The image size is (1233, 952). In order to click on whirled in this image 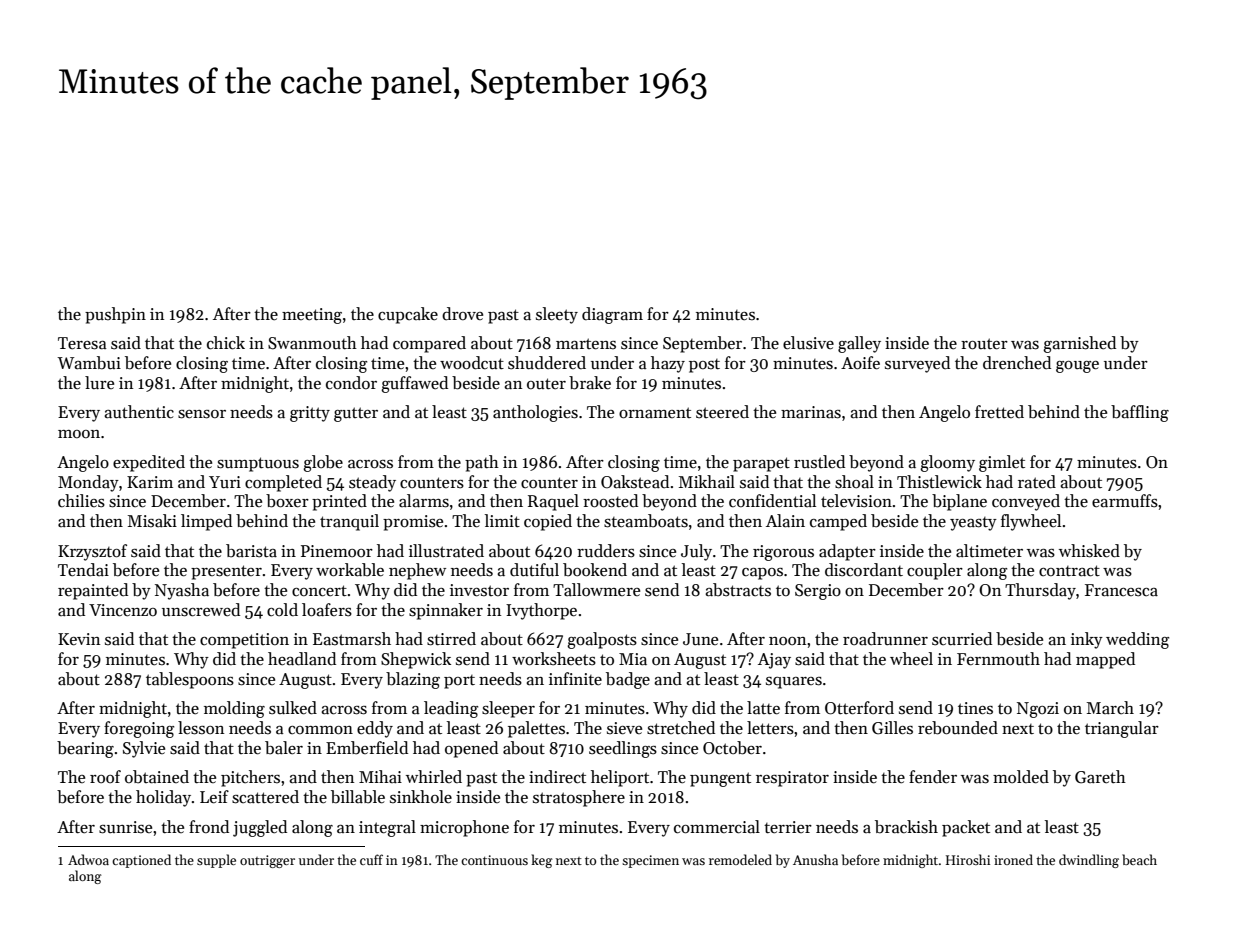, I will do `click(434, 776)`.
